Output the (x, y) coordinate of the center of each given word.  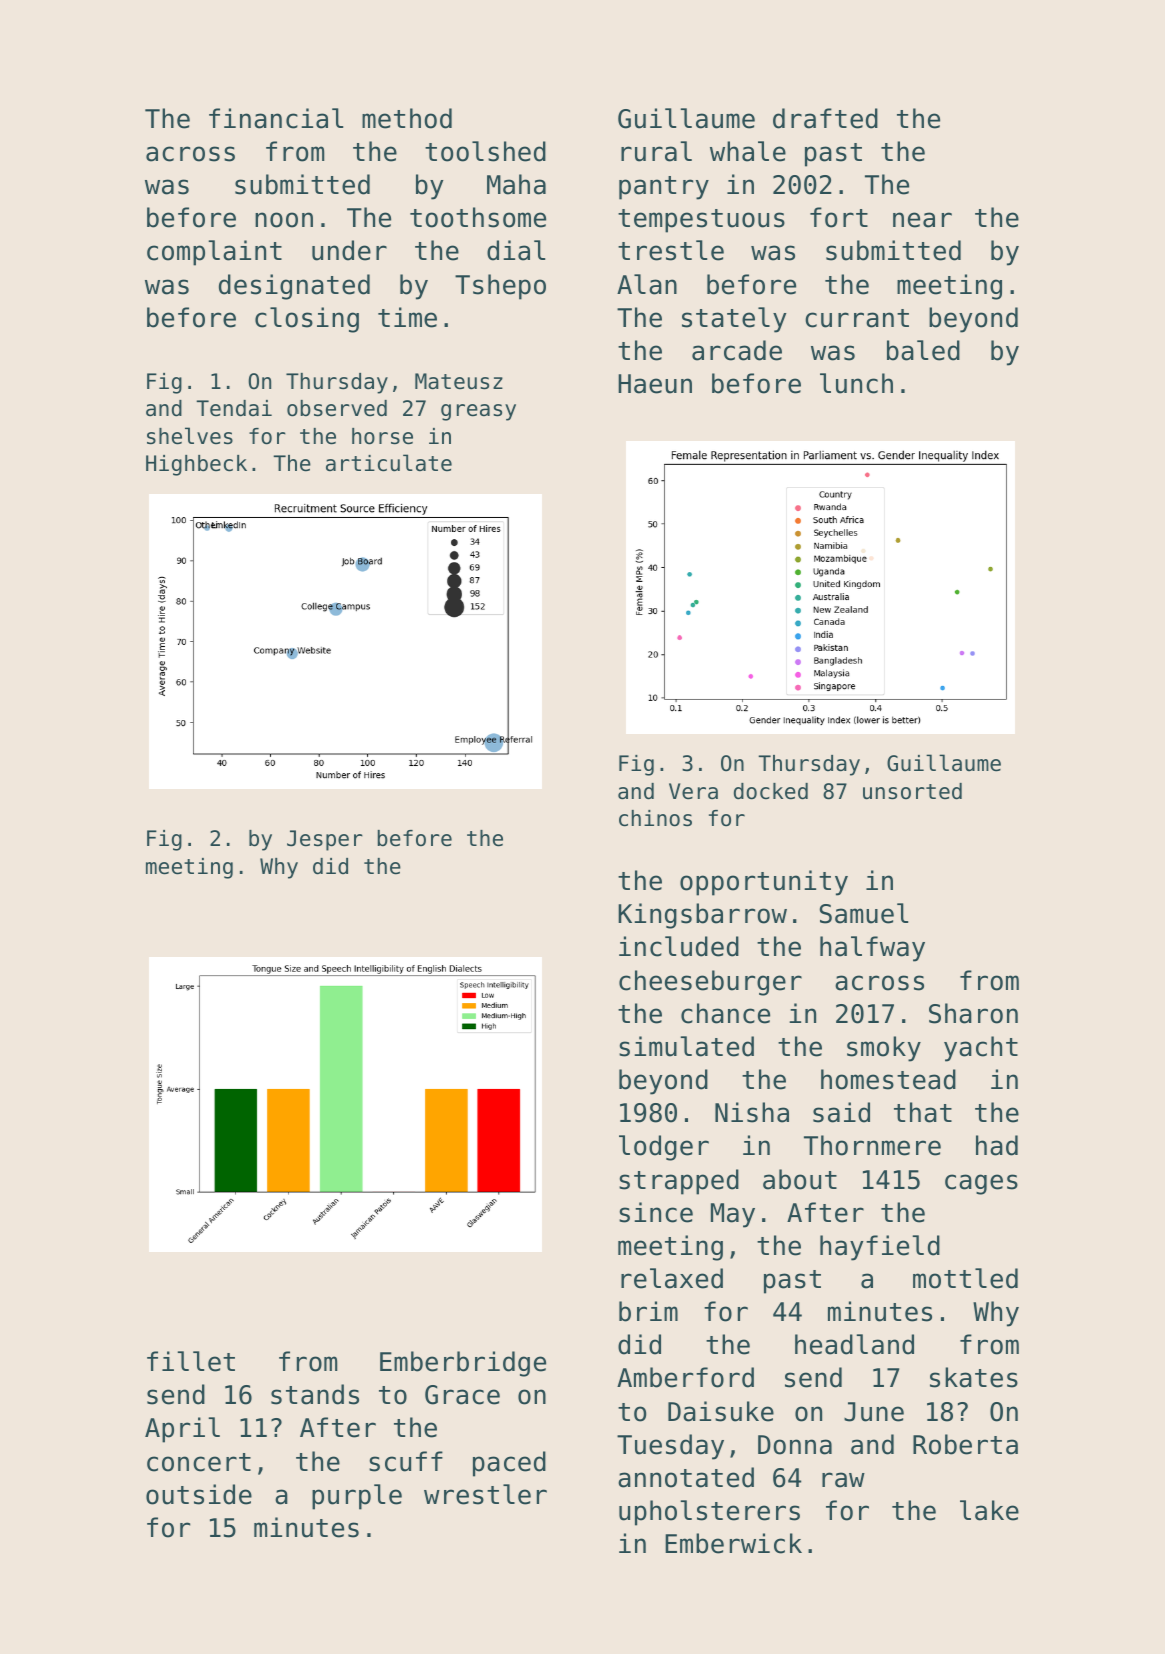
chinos (655, 818)
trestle (671, 250)
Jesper (325, 840)
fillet (191, 1361)
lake (989, 1510)
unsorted (912, 791)
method (407, 118)
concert (199, 1462)
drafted (825, 118)
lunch (856, 383)
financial (276, 118)
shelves (190, 436)
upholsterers (709, 1513)
